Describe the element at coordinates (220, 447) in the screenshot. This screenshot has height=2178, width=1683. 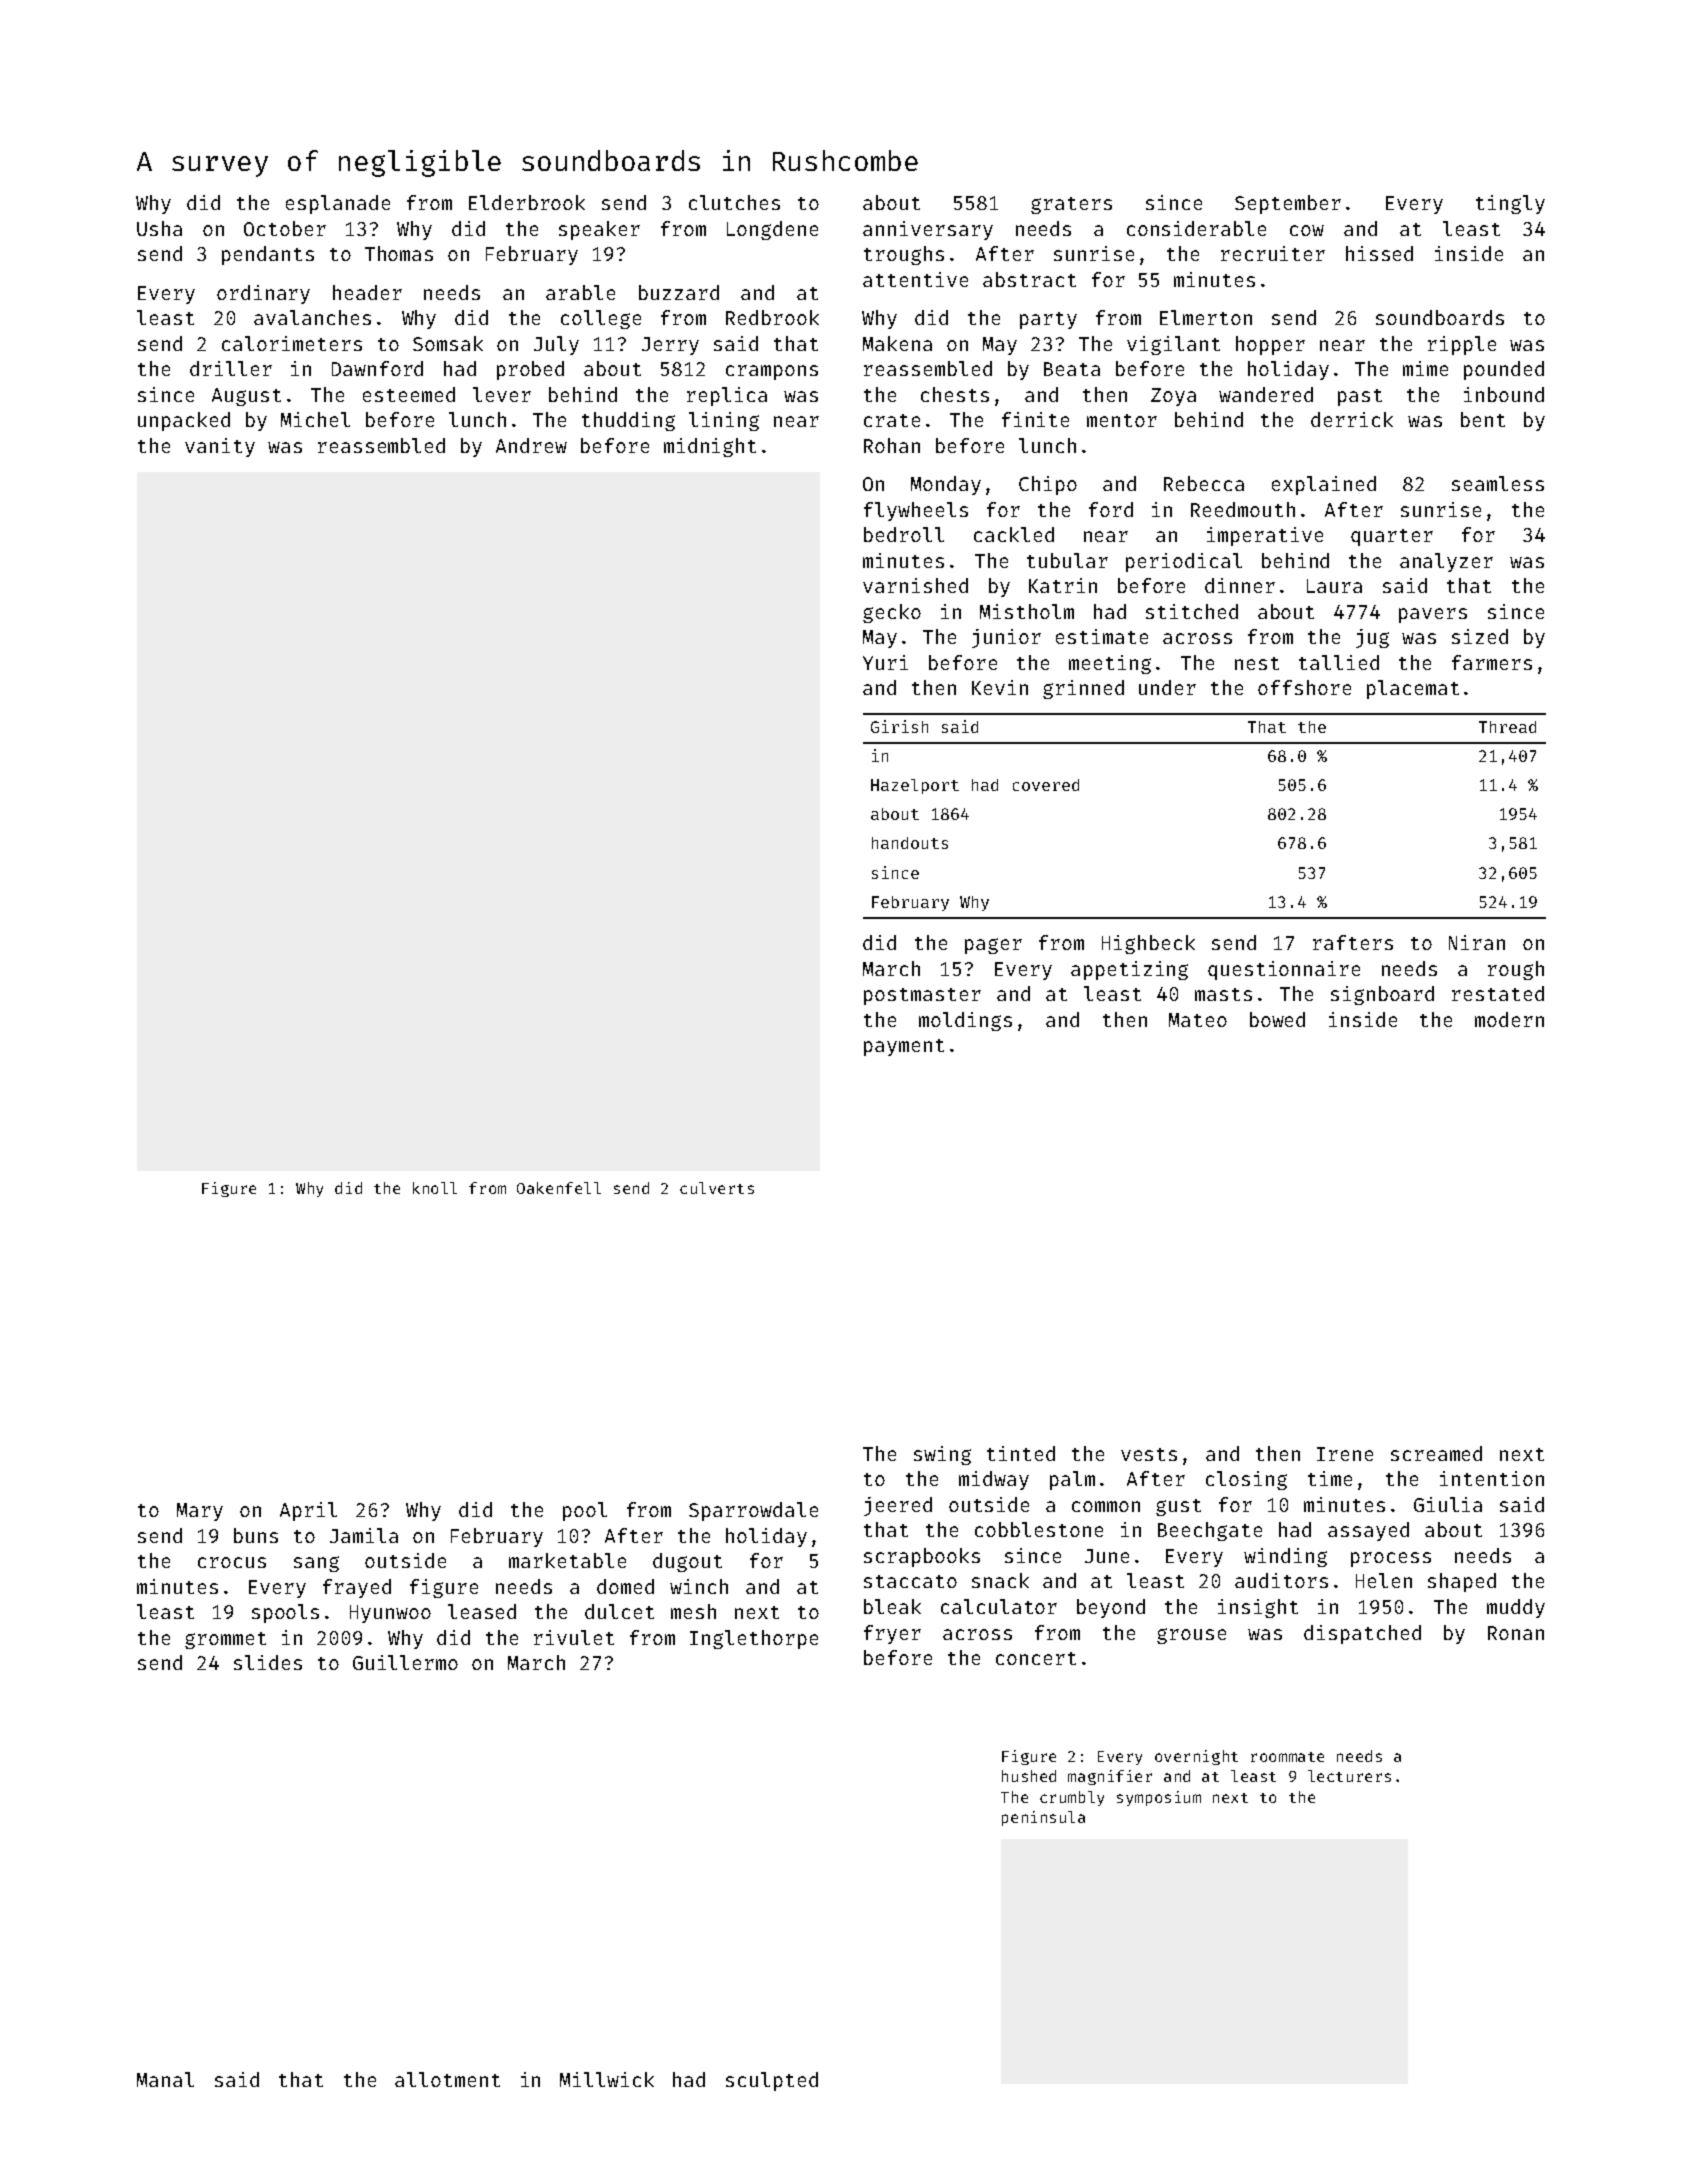
I see `vanity` at that location.
